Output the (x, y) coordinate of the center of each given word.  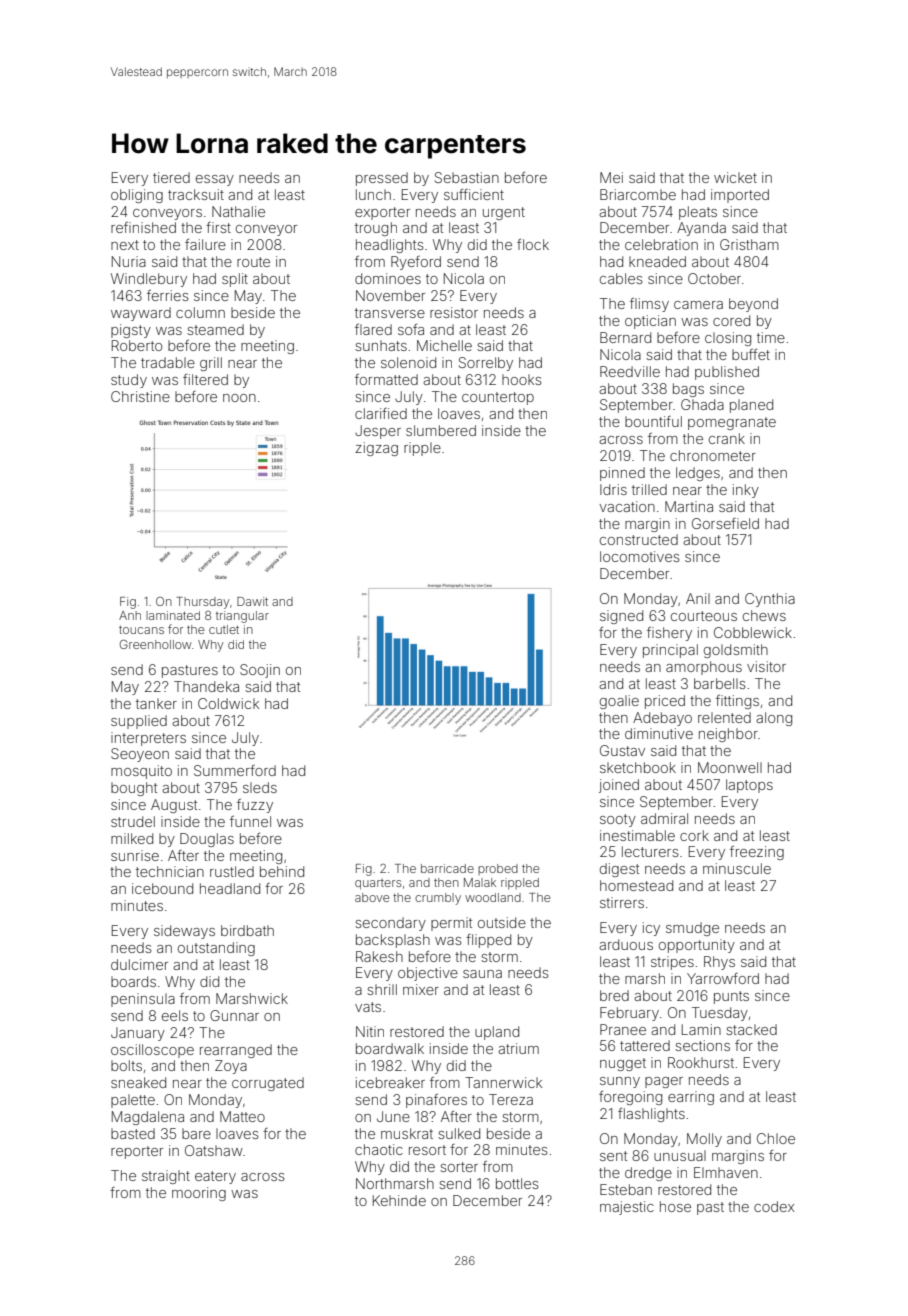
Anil (698, 598)
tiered (171, 177)
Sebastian (467, 177)
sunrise (135, 855)
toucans (141, 629)
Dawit (252, 601)
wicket (735, 177)
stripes (672, 963)
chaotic (379, 1149)
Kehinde (399, 1200)
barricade (447, 868)
